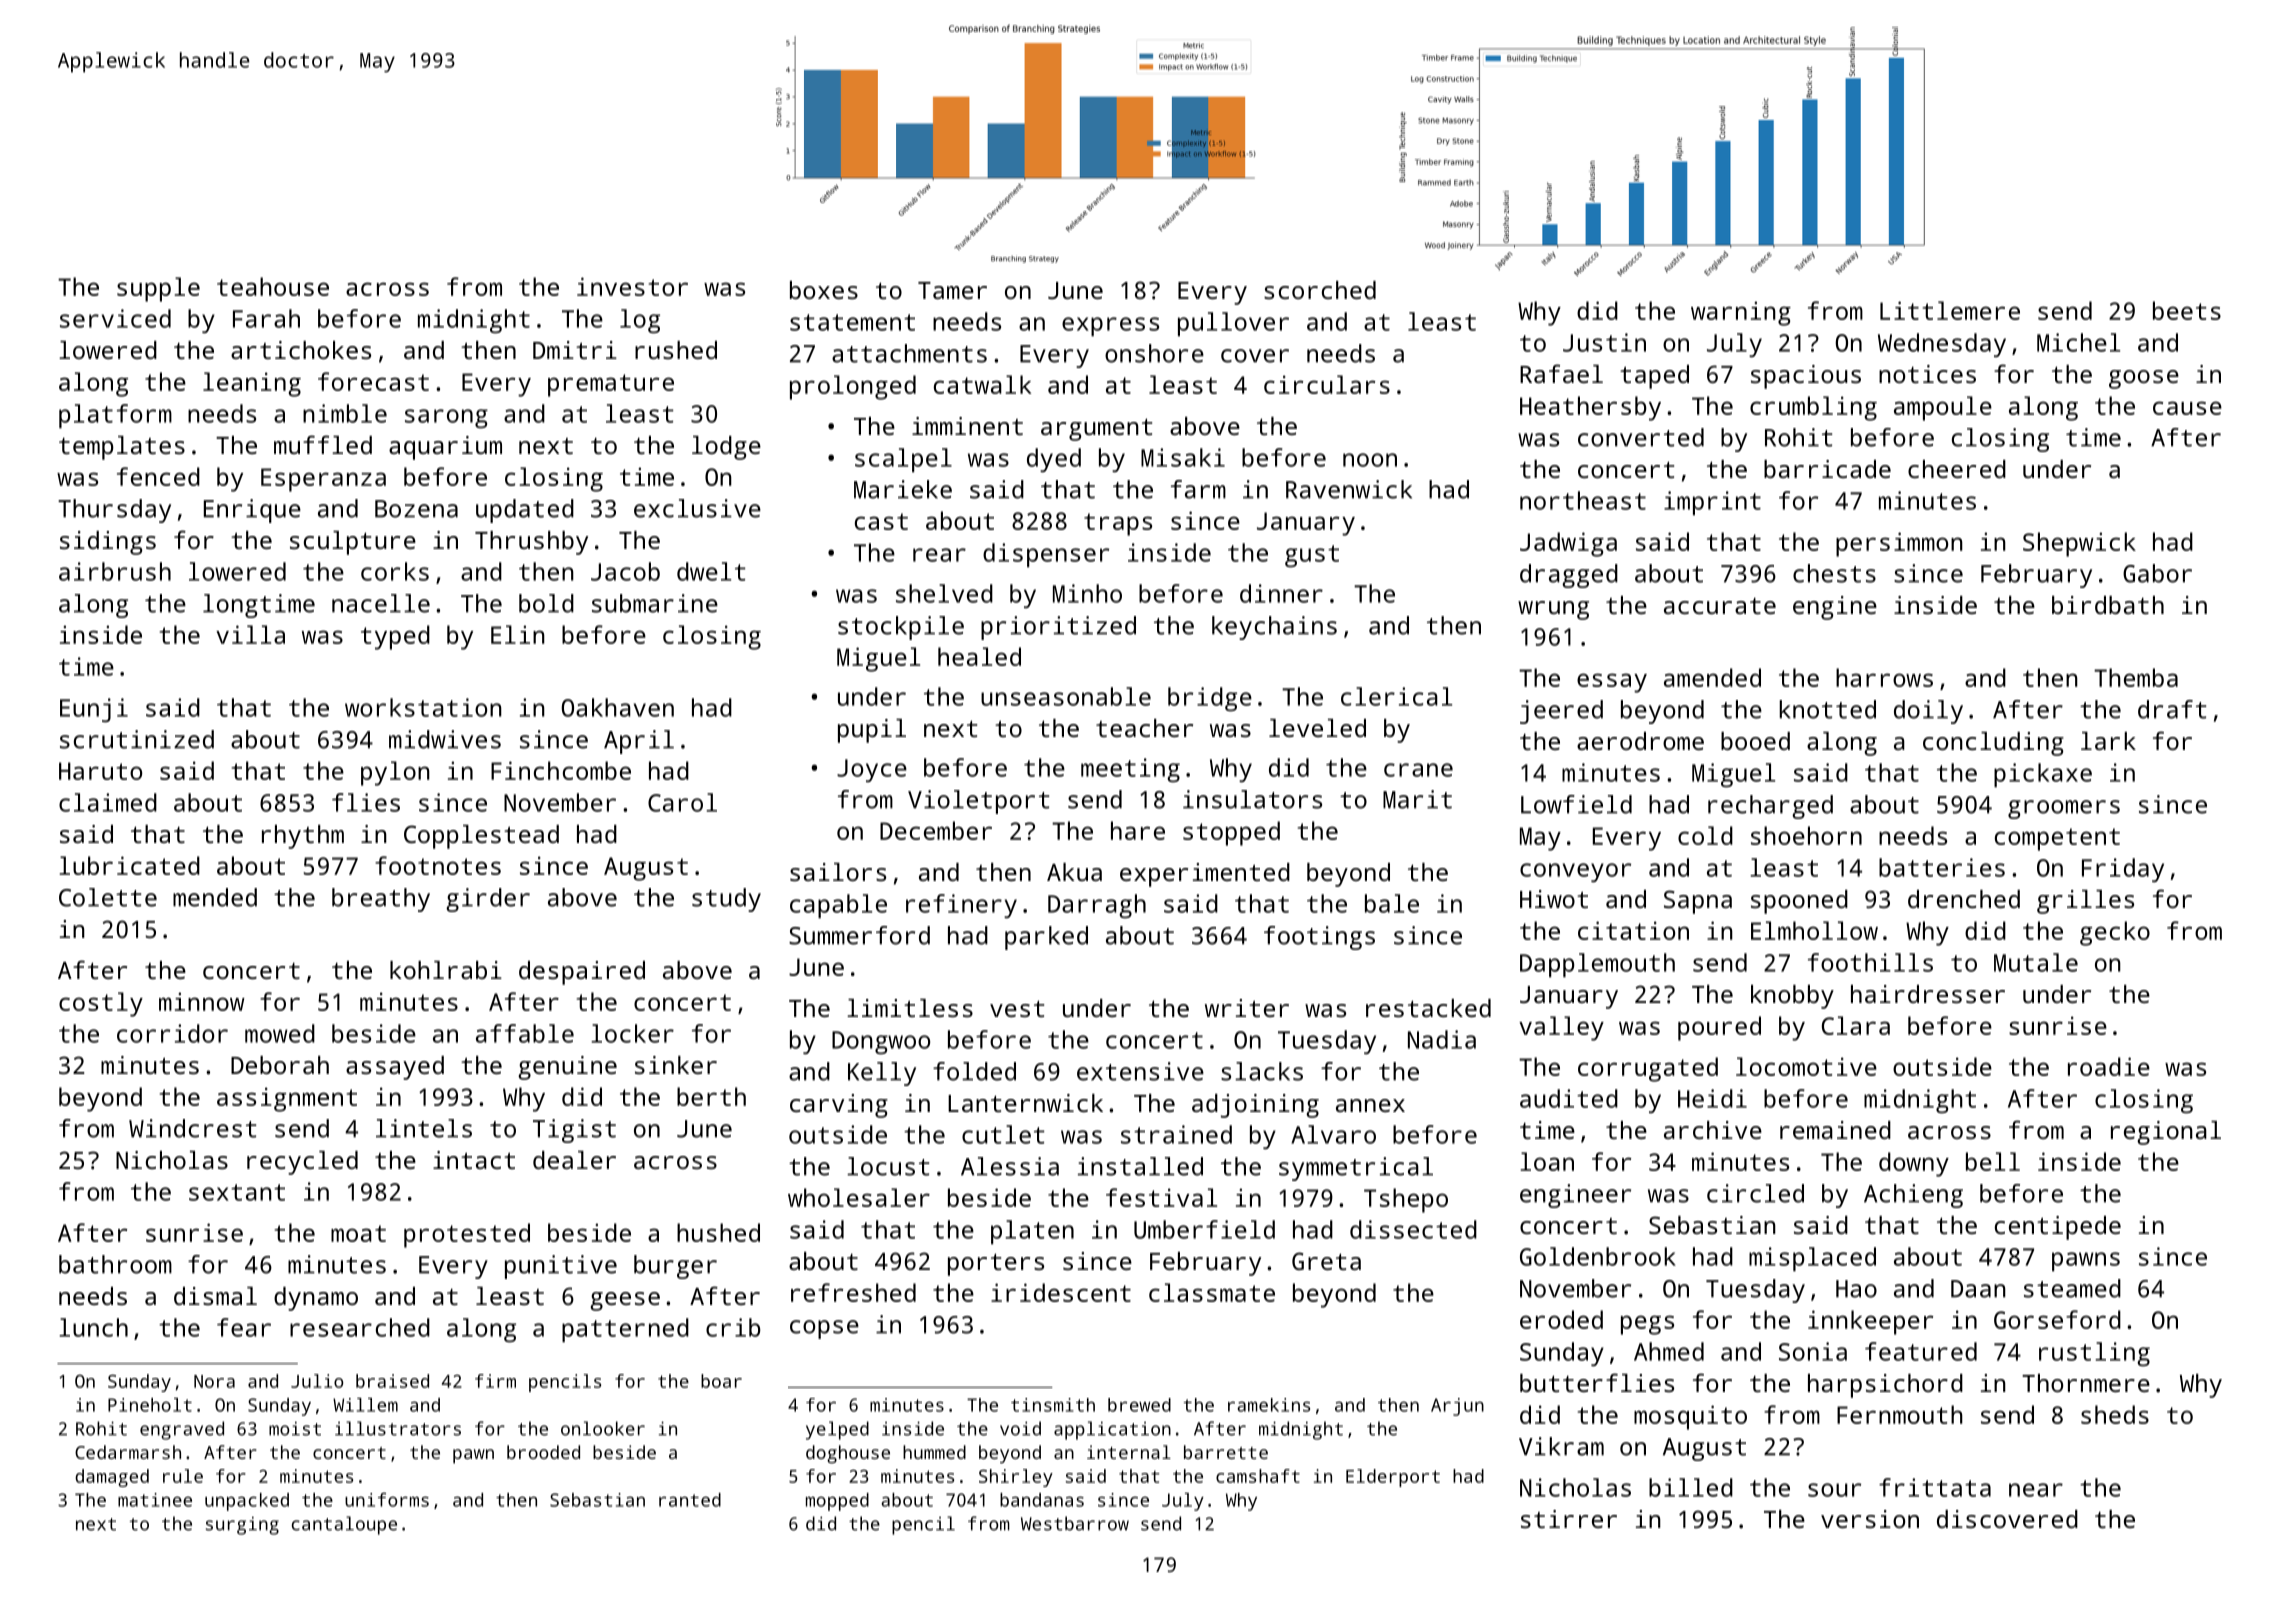 The width and height of the image is (2282, 1614). Describe the element at coordinates (101, 1004) in the image. I see `costly` at that location.
